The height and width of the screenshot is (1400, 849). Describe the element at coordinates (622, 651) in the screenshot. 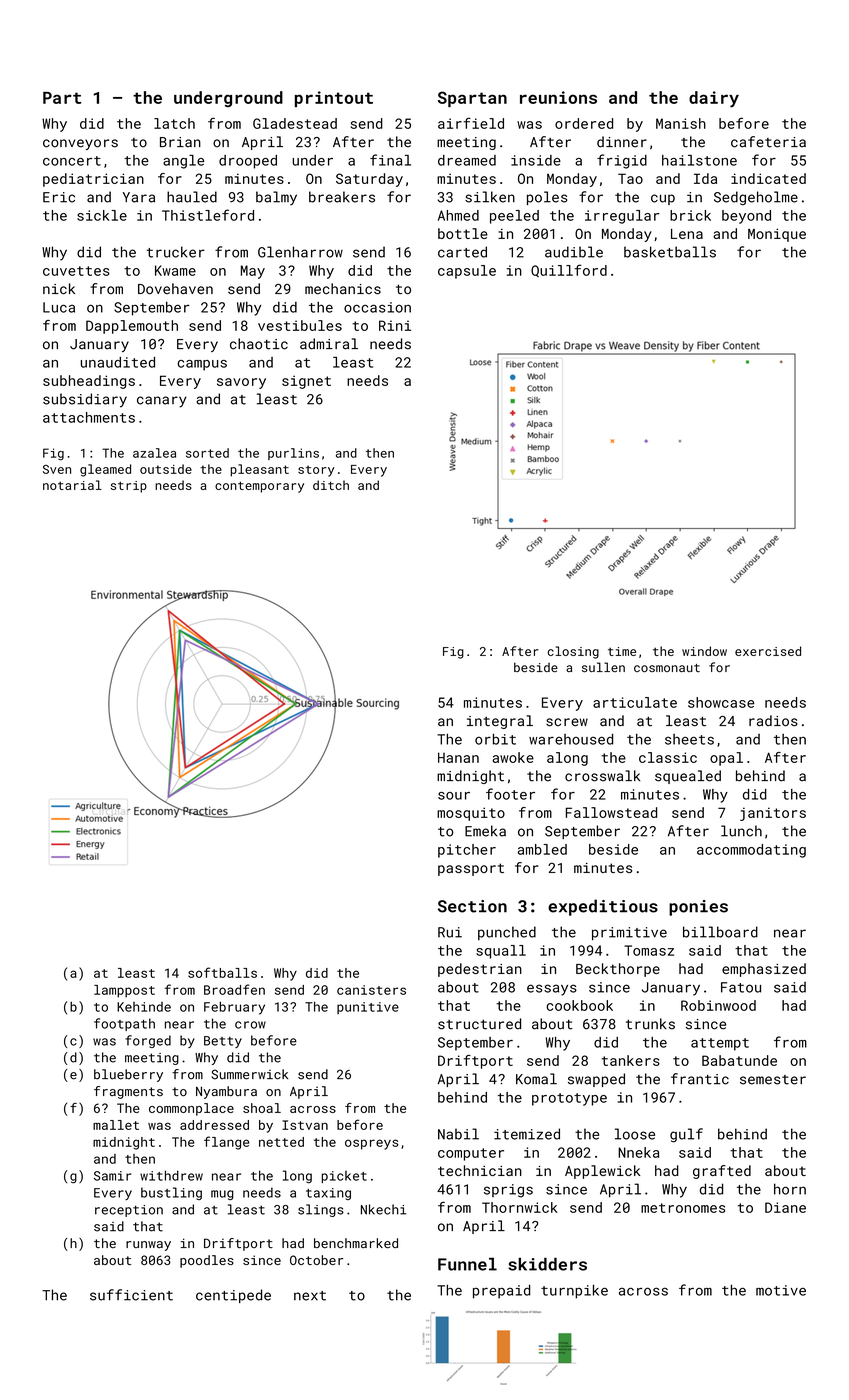

I see `time` at that location.
